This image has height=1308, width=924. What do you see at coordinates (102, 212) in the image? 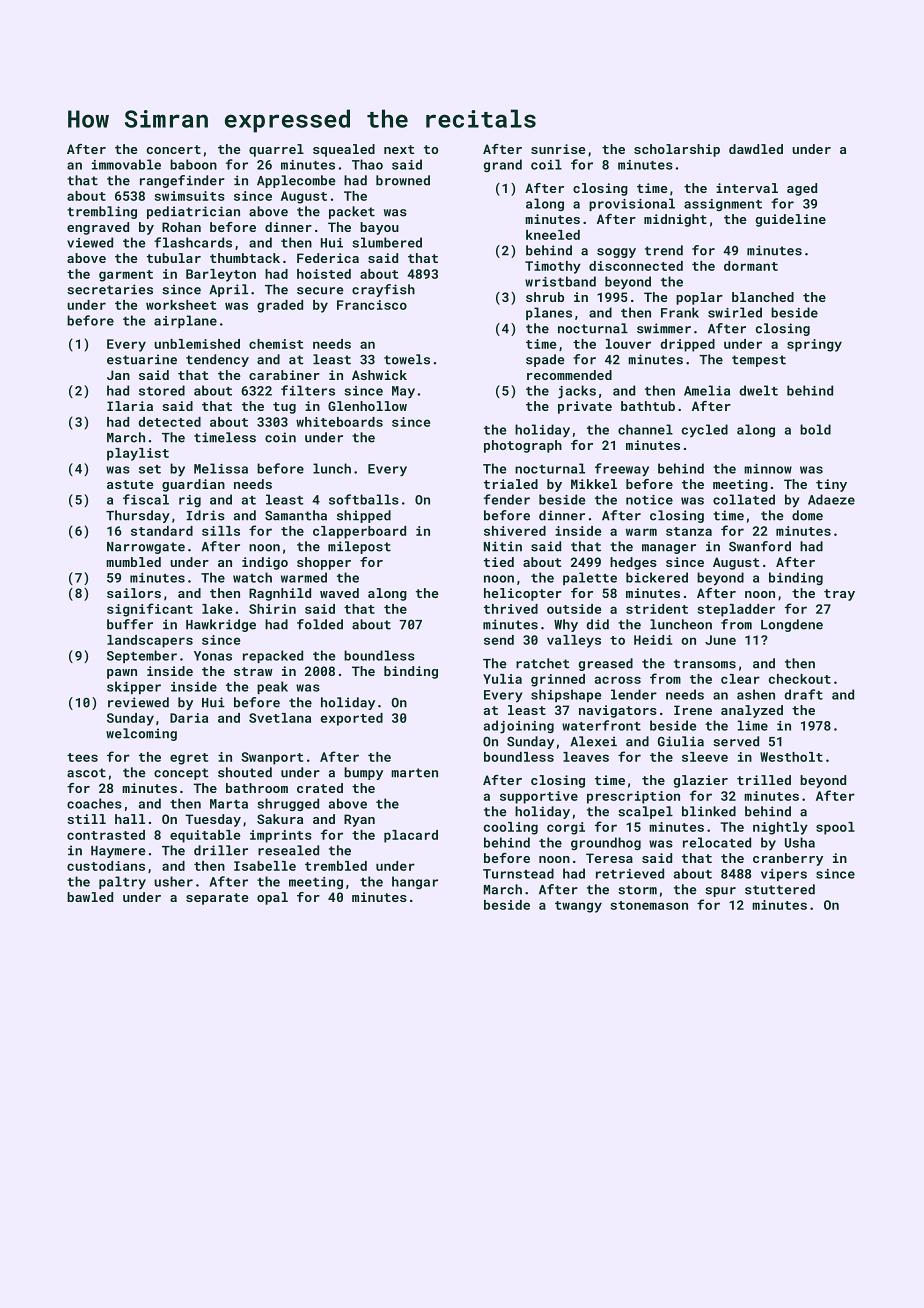
I see `trembling` at bounding box center [102, 212].
